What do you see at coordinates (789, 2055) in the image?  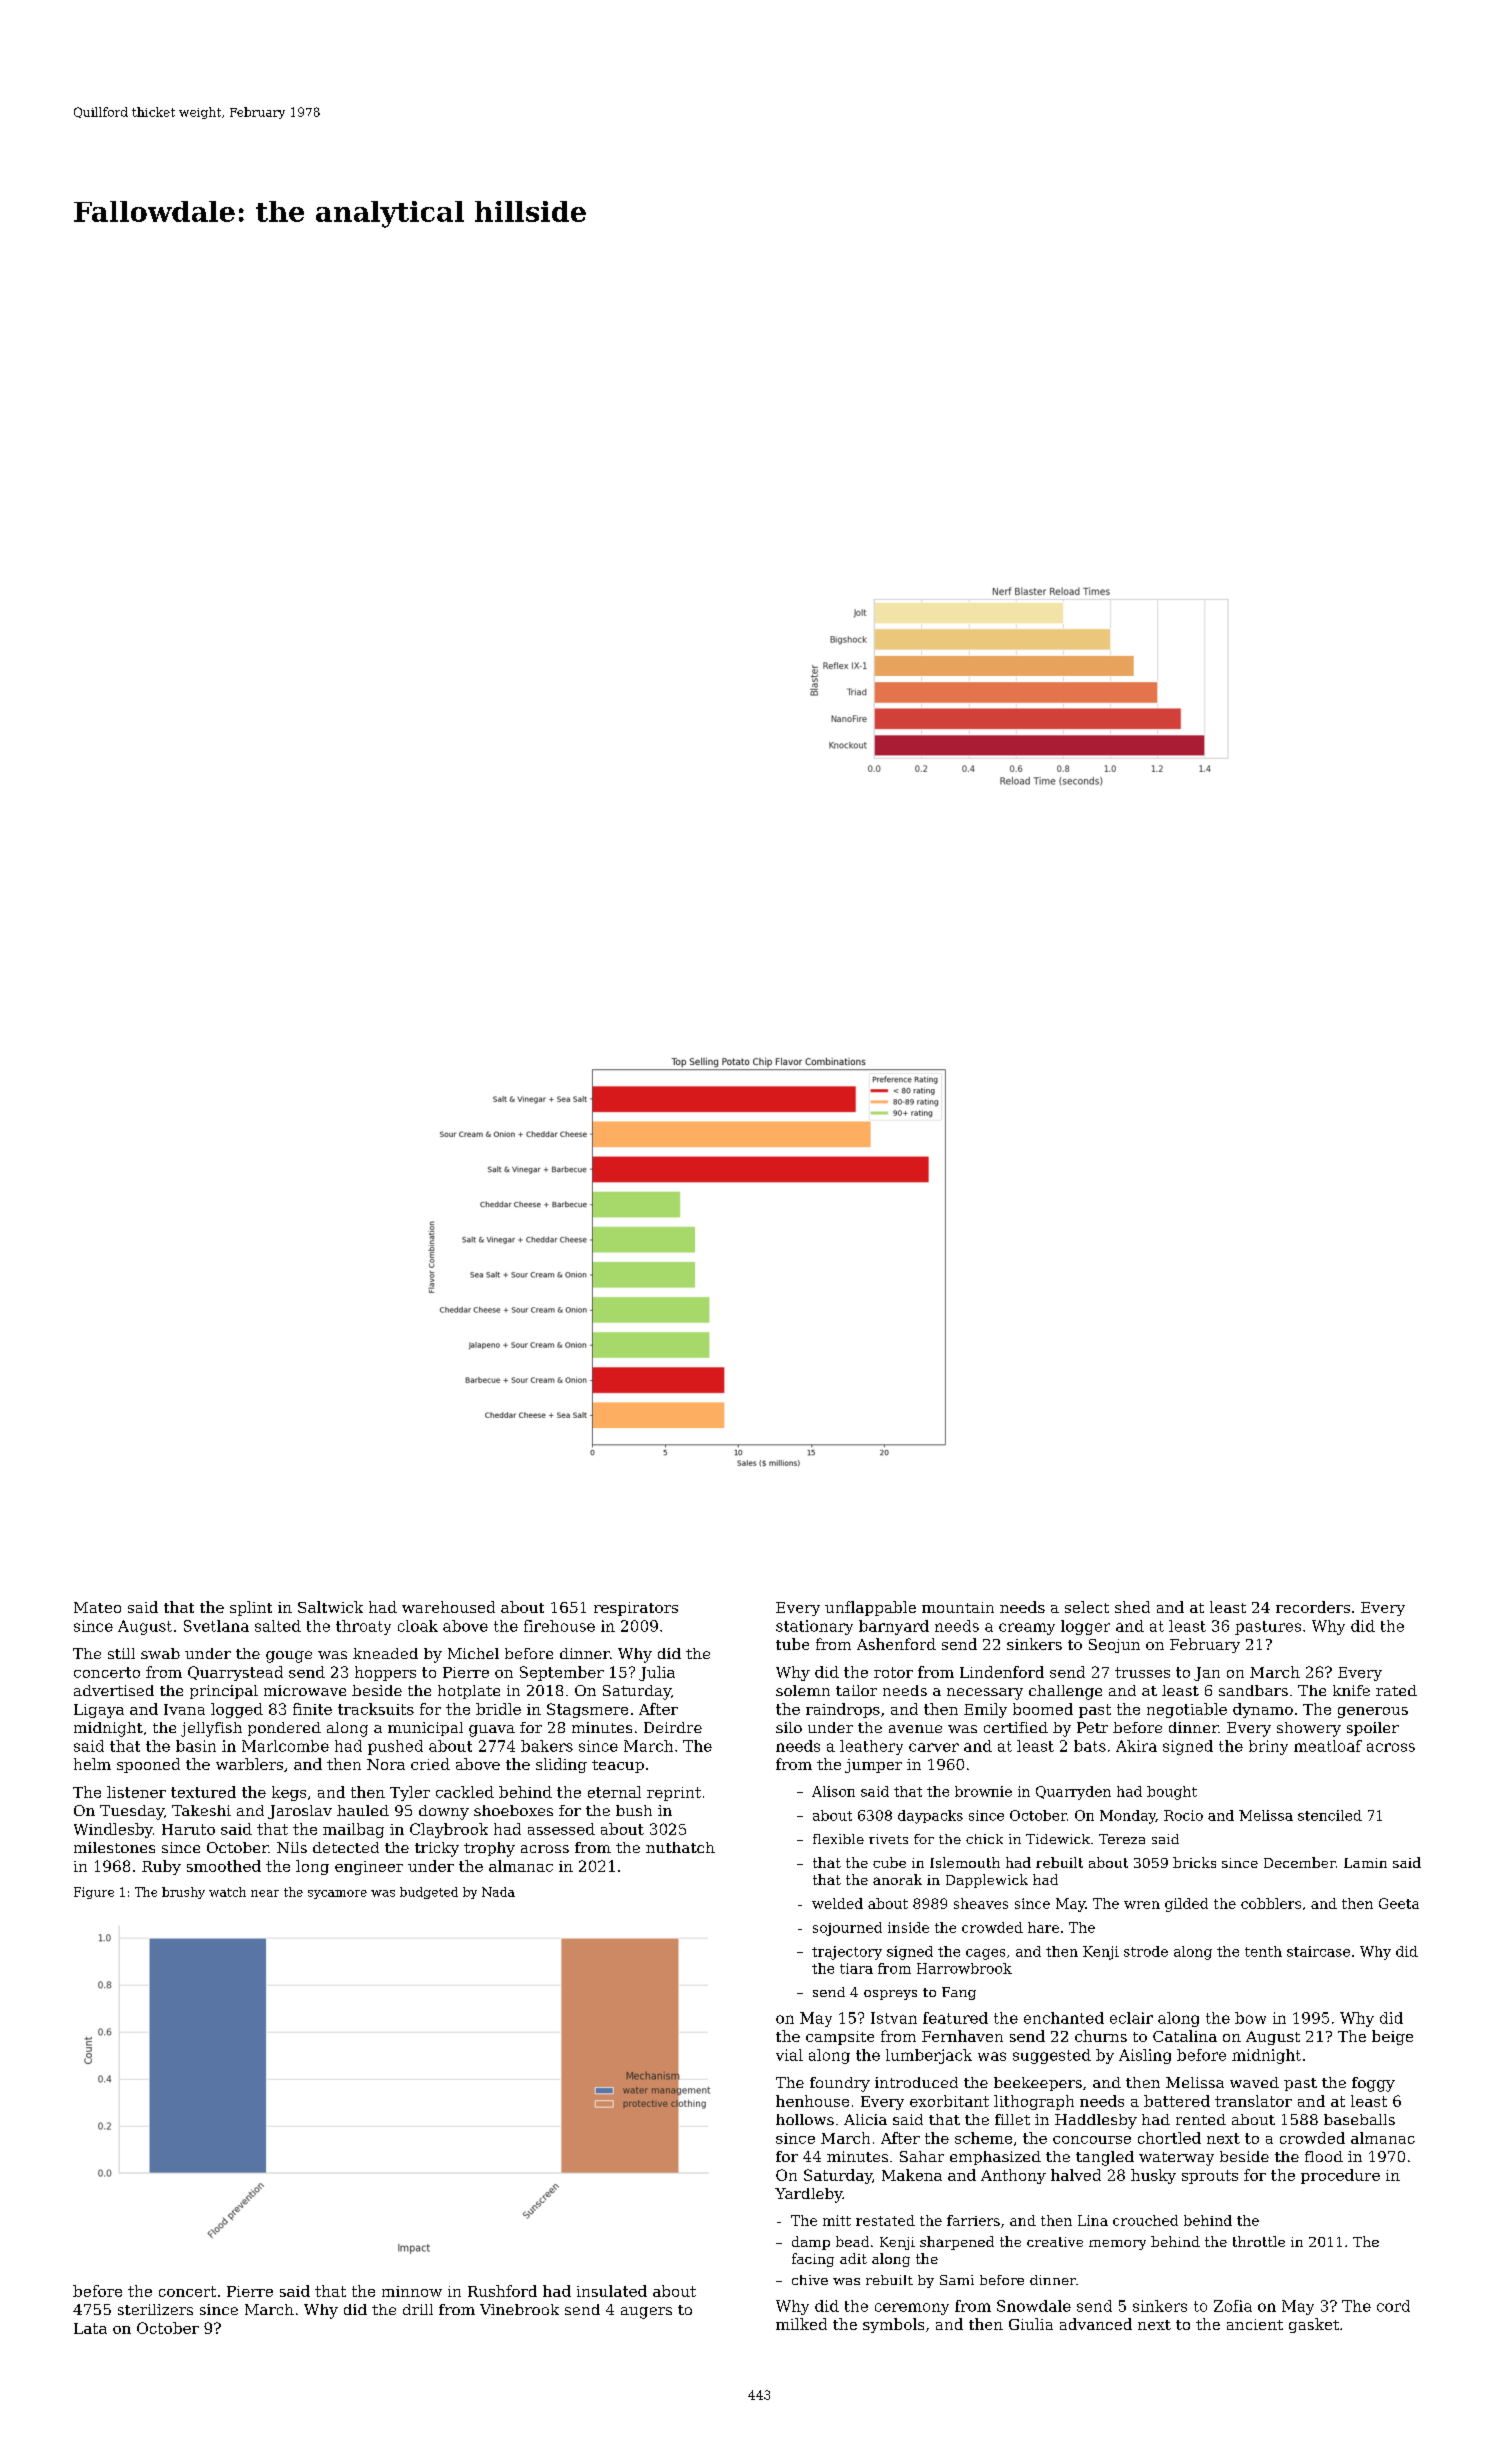 I see `vial` at bounding box center [789, 2055].
